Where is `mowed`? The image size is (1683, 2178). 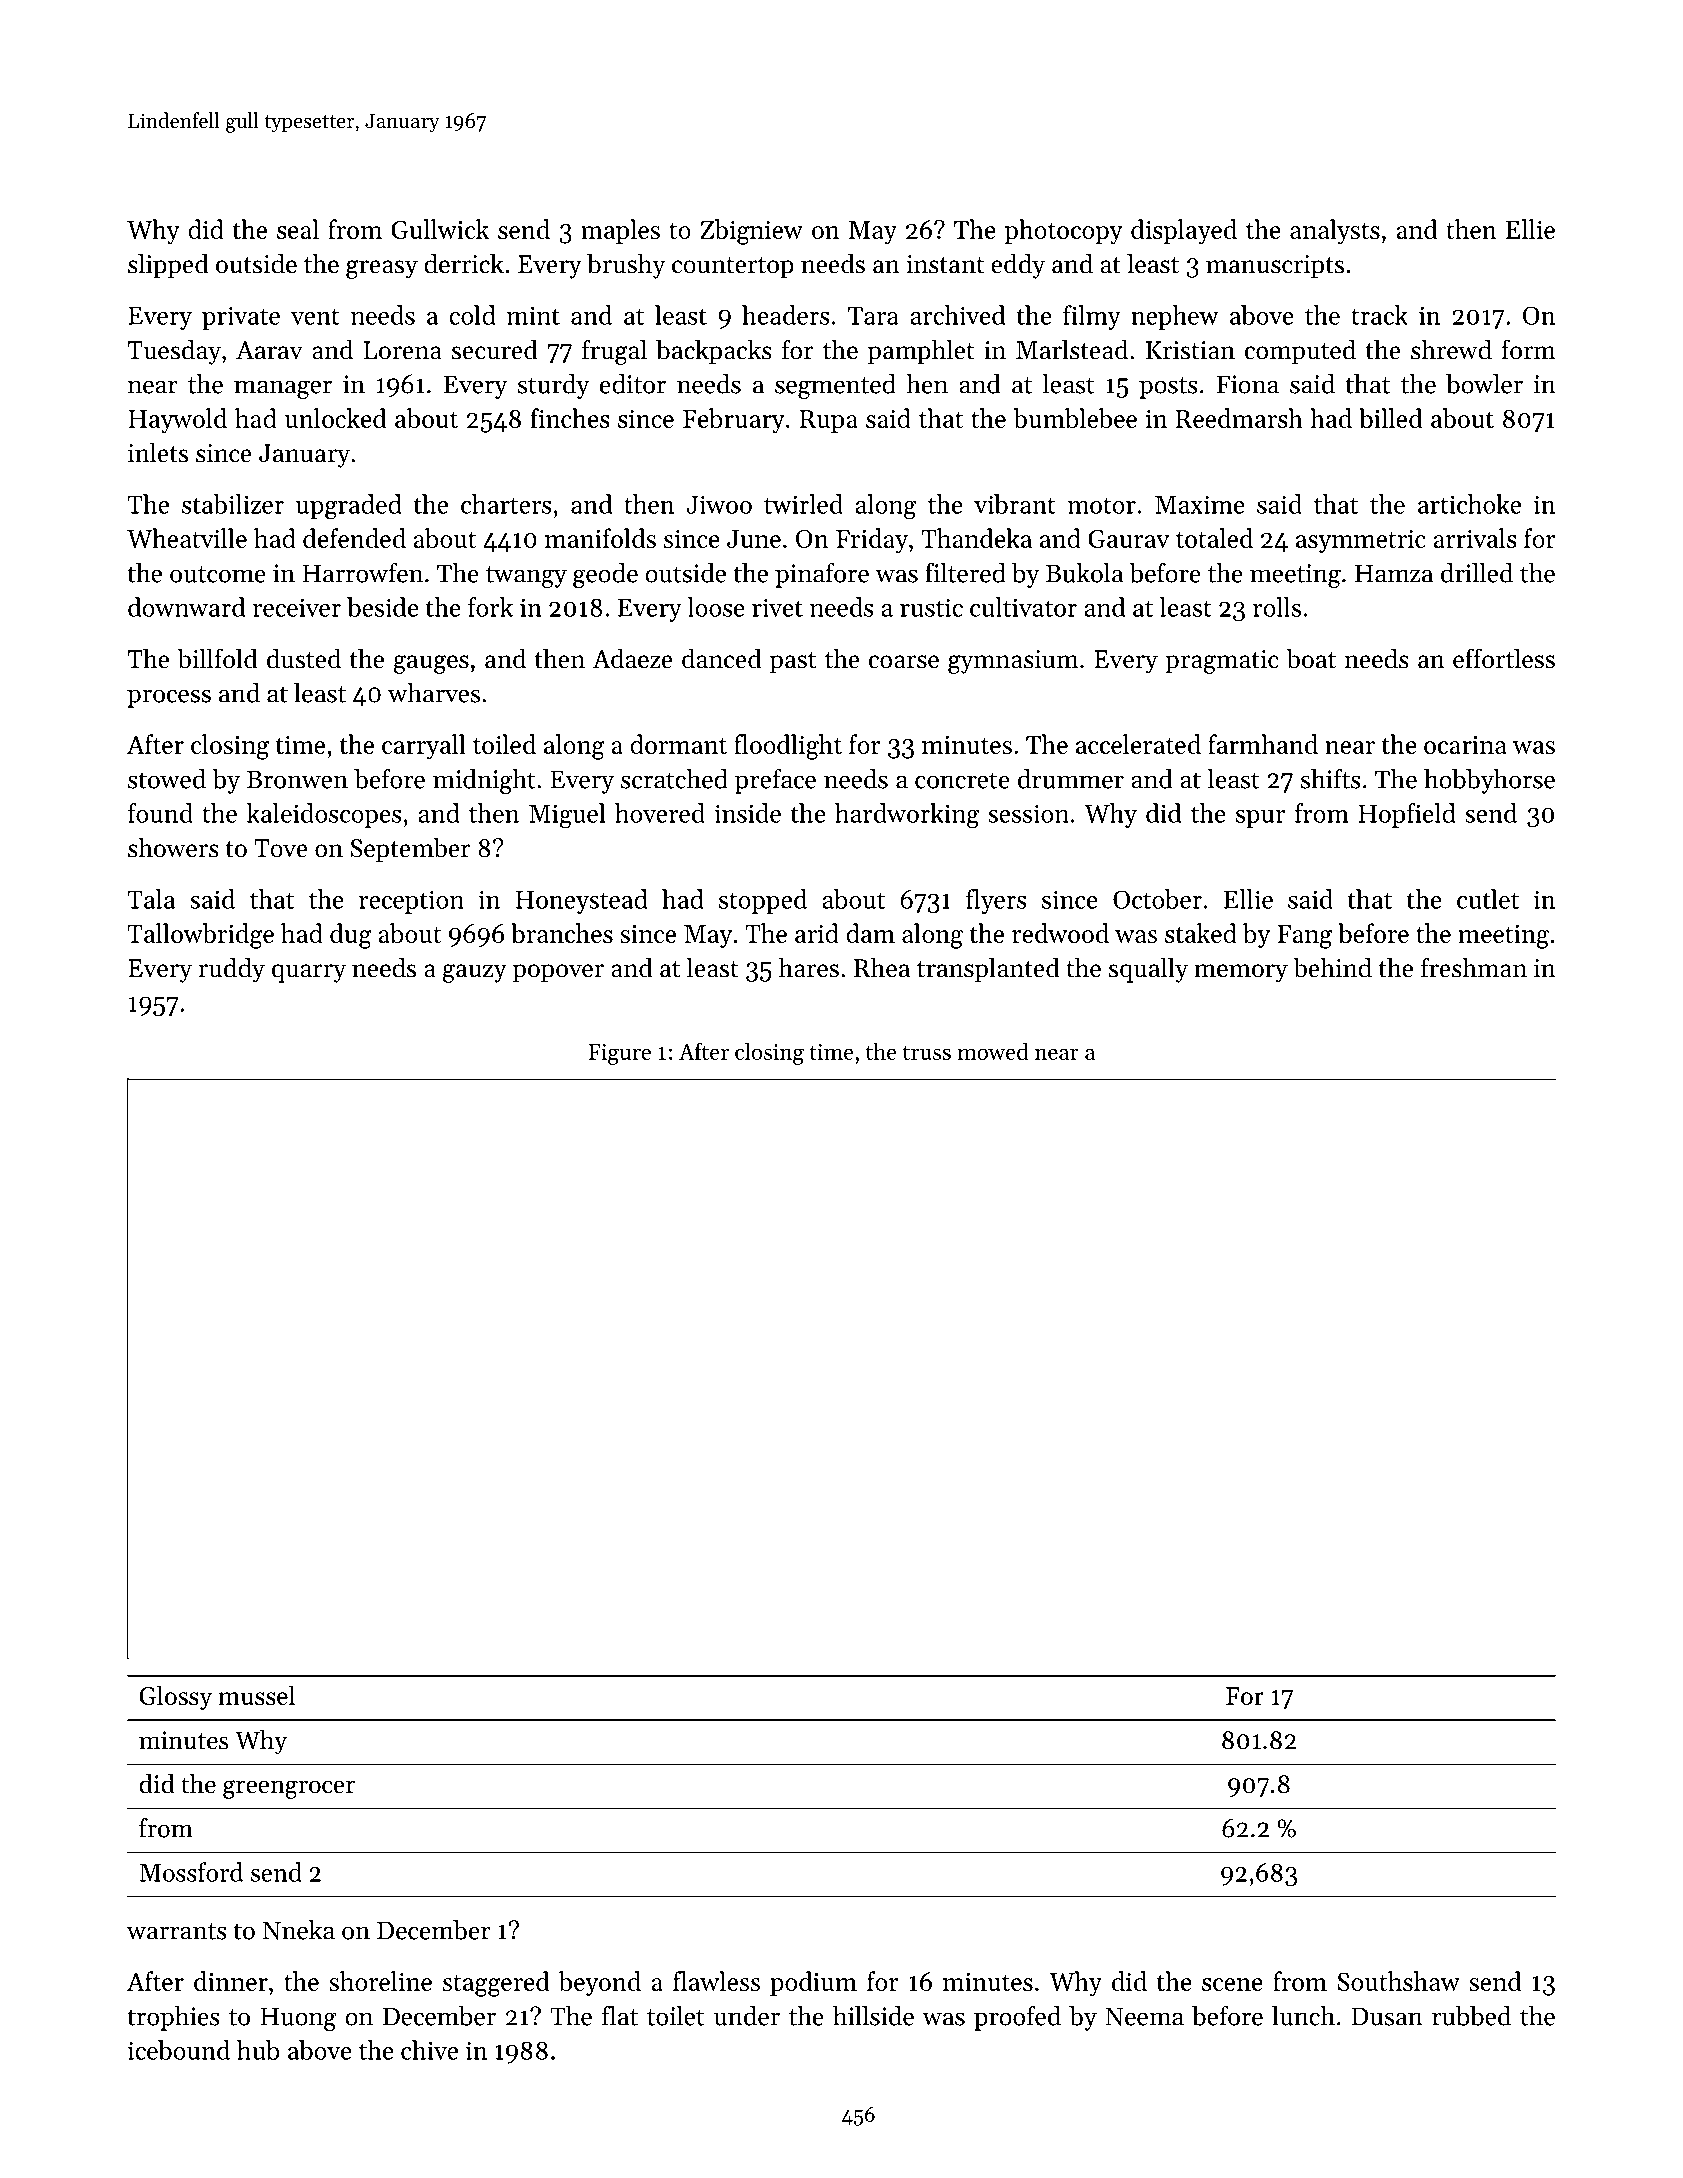 mowed is located at coordinates (993, 1051).
